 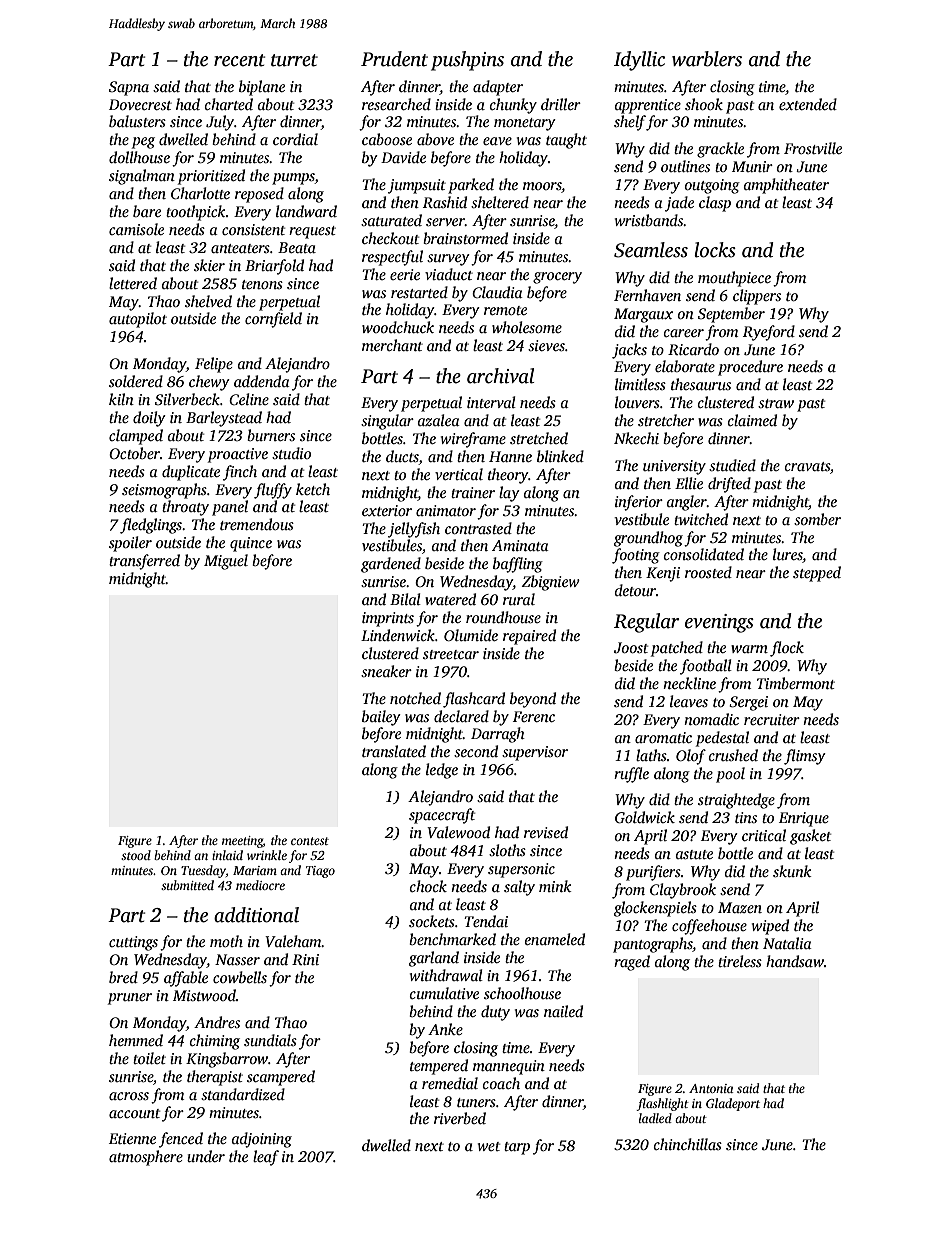 I want to click on cordial, so click(x=295, y=139).
